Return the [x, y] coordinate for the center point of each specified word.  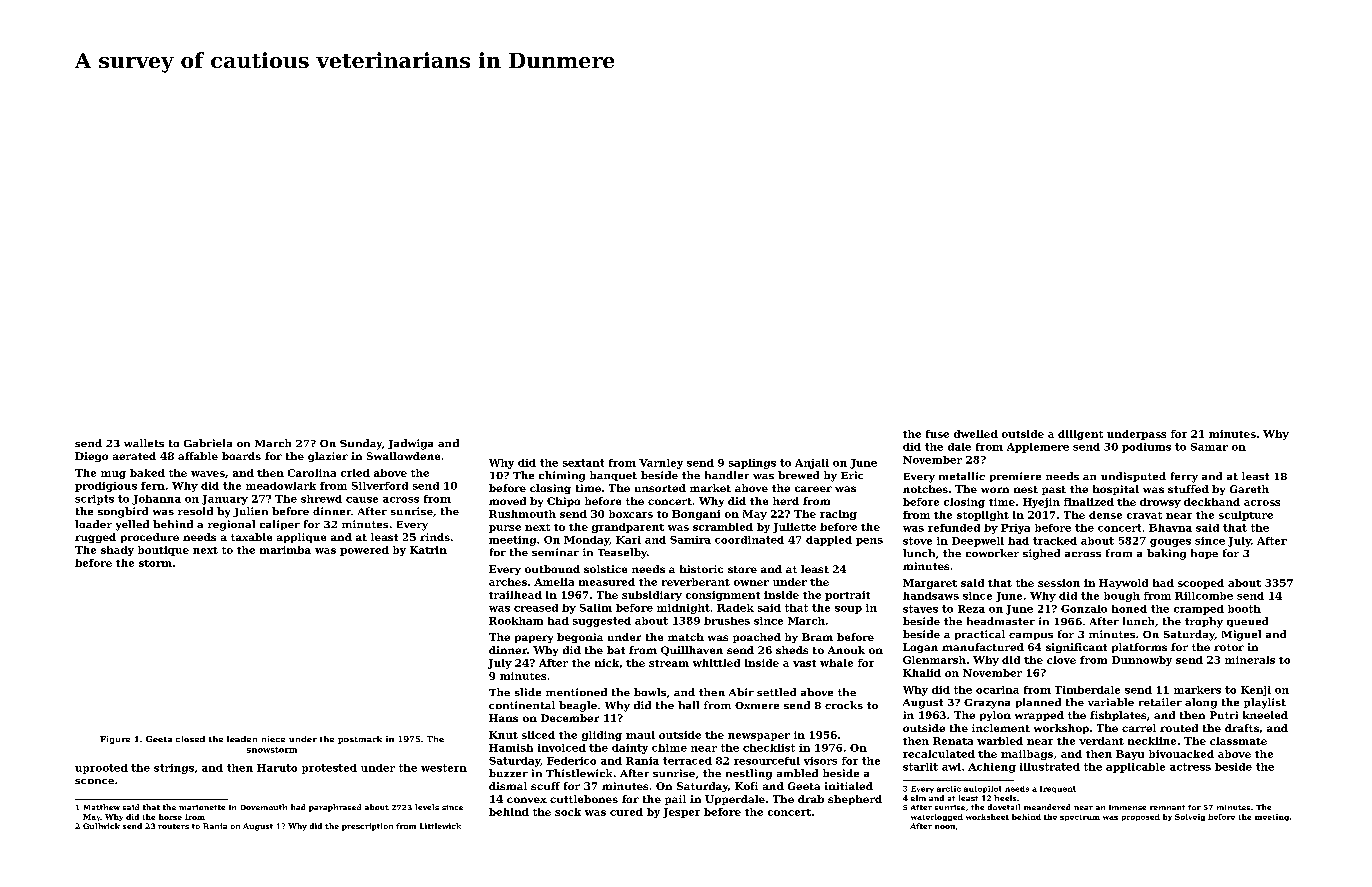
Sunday [361, 444]
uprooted [101, 769]
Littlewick [440, 826]
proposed [1141, 817]
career [813, 489]
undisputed [1133, 477]
